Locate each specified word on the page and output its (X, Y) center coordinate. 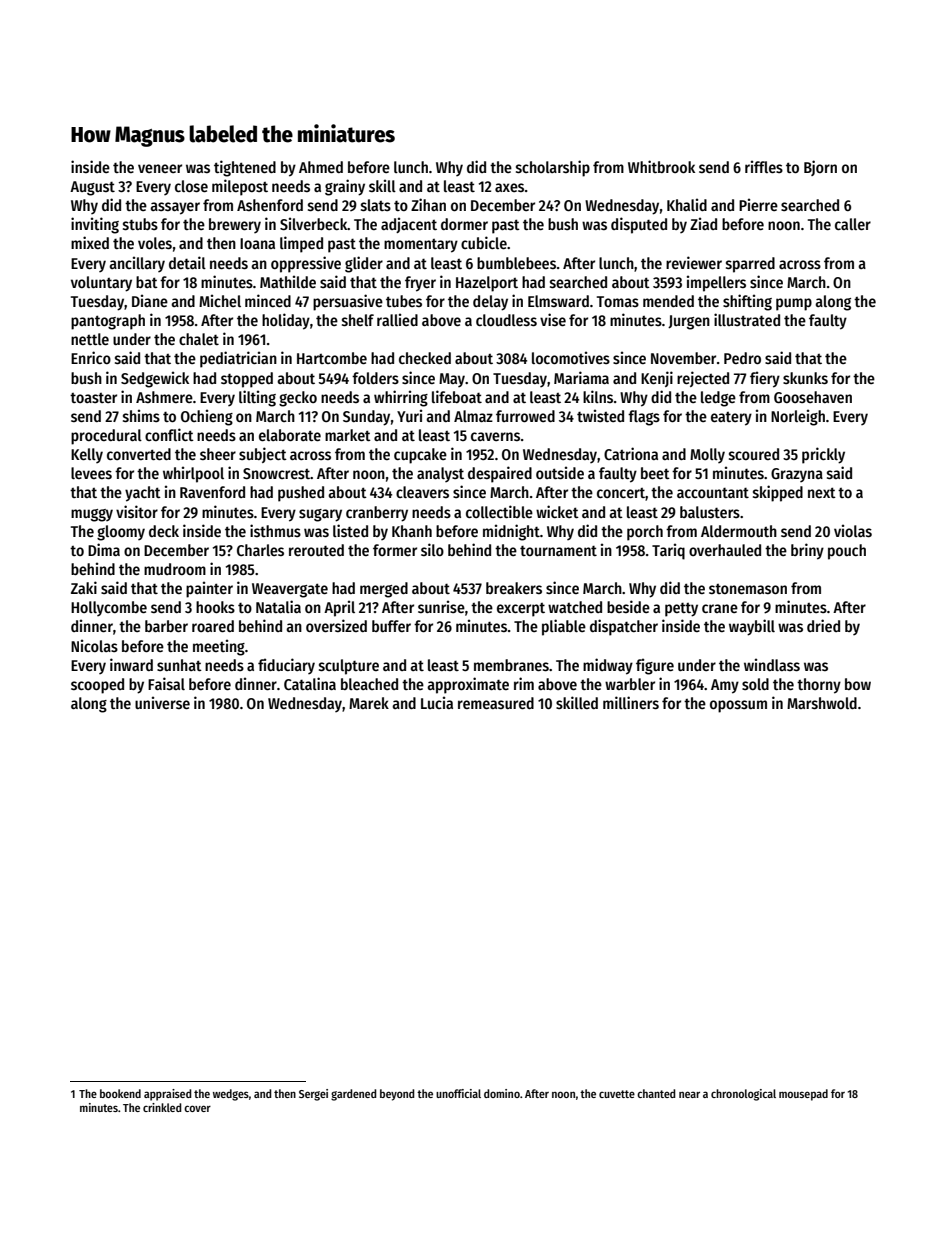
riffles (764, 166)
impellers (716, 283)
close (191, 186)
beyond (397, 1095)
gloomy (121, 533)
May (452, 380)
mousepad (803, 1095)
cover (197, 1108)
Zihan (428, 204)
